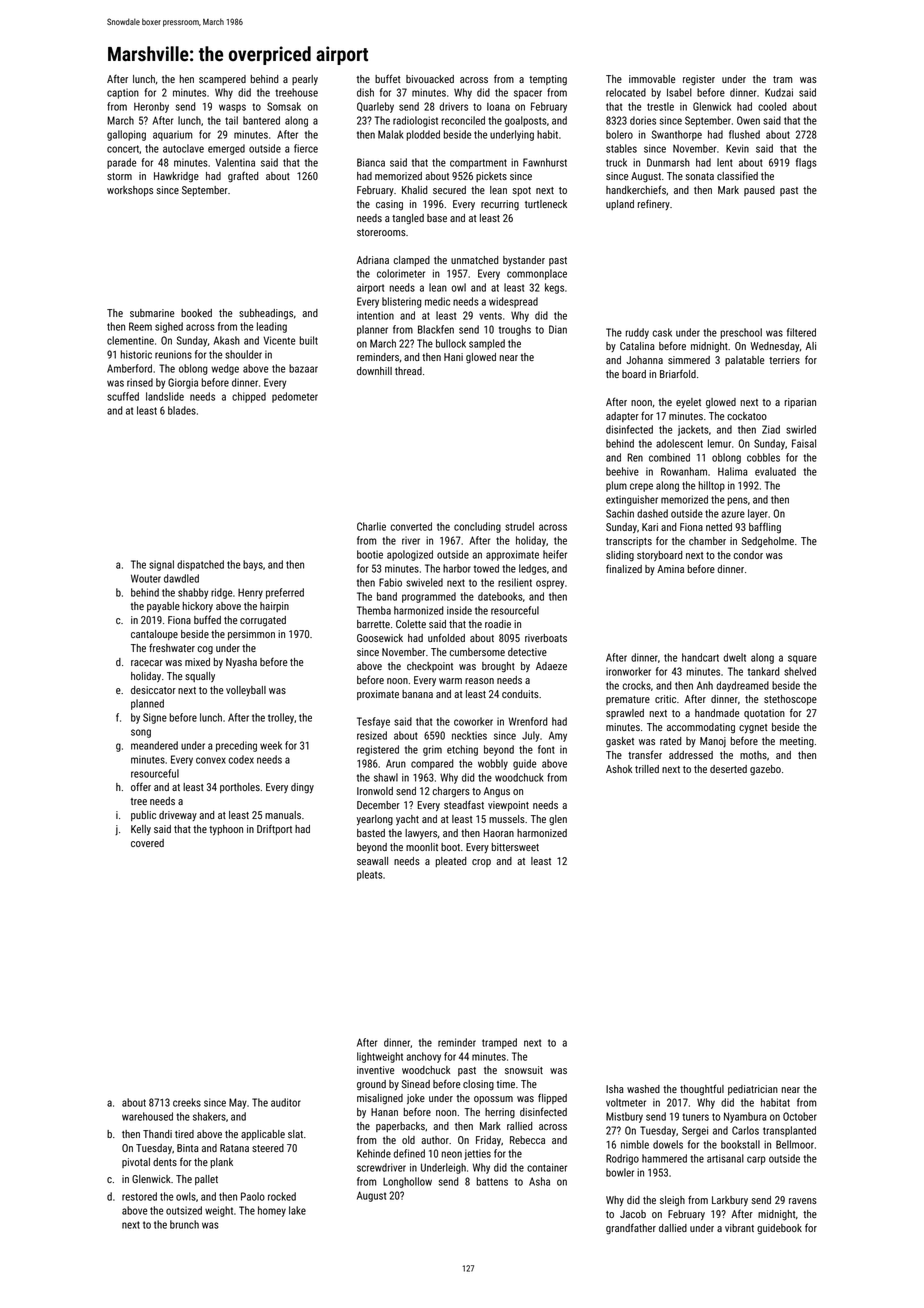  What do you see at coordinates (271, 745) in the page?
I see `week` at bounding box center [271, 745].
